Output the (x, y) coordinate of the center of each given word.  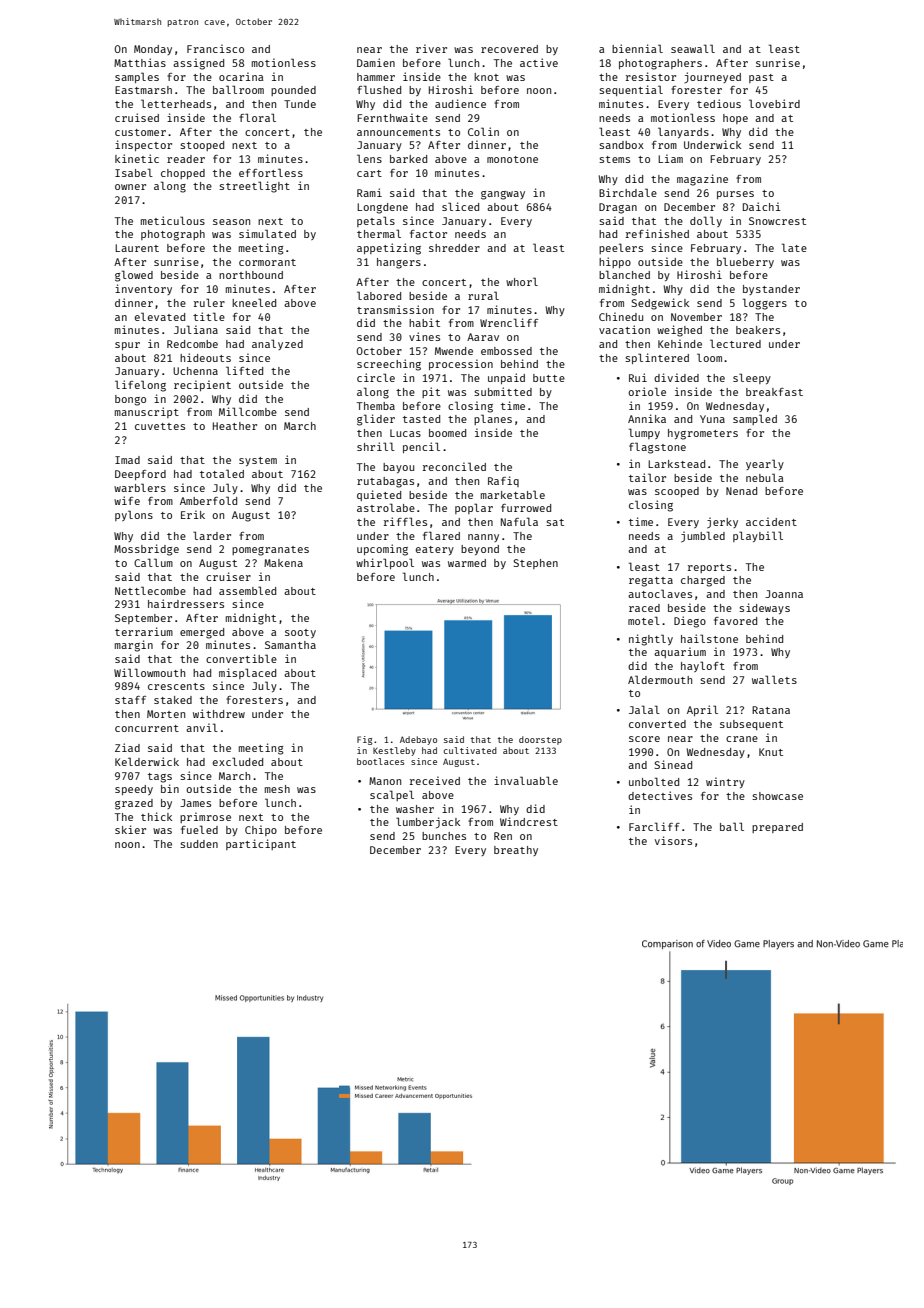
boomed (447, 433)
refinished (657, 233)
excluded (238, 761)
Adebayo (418, 740)
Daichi (762, 206)
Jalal (644, 709)
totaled (222, 473)
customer (140, 132)
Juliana (196, 329)
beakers (758, 330)
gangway (503, 195)
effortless (271, 172)
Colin (483, 131)
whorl (522, 281)
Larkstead (676, 464)
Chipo (261, 830)
